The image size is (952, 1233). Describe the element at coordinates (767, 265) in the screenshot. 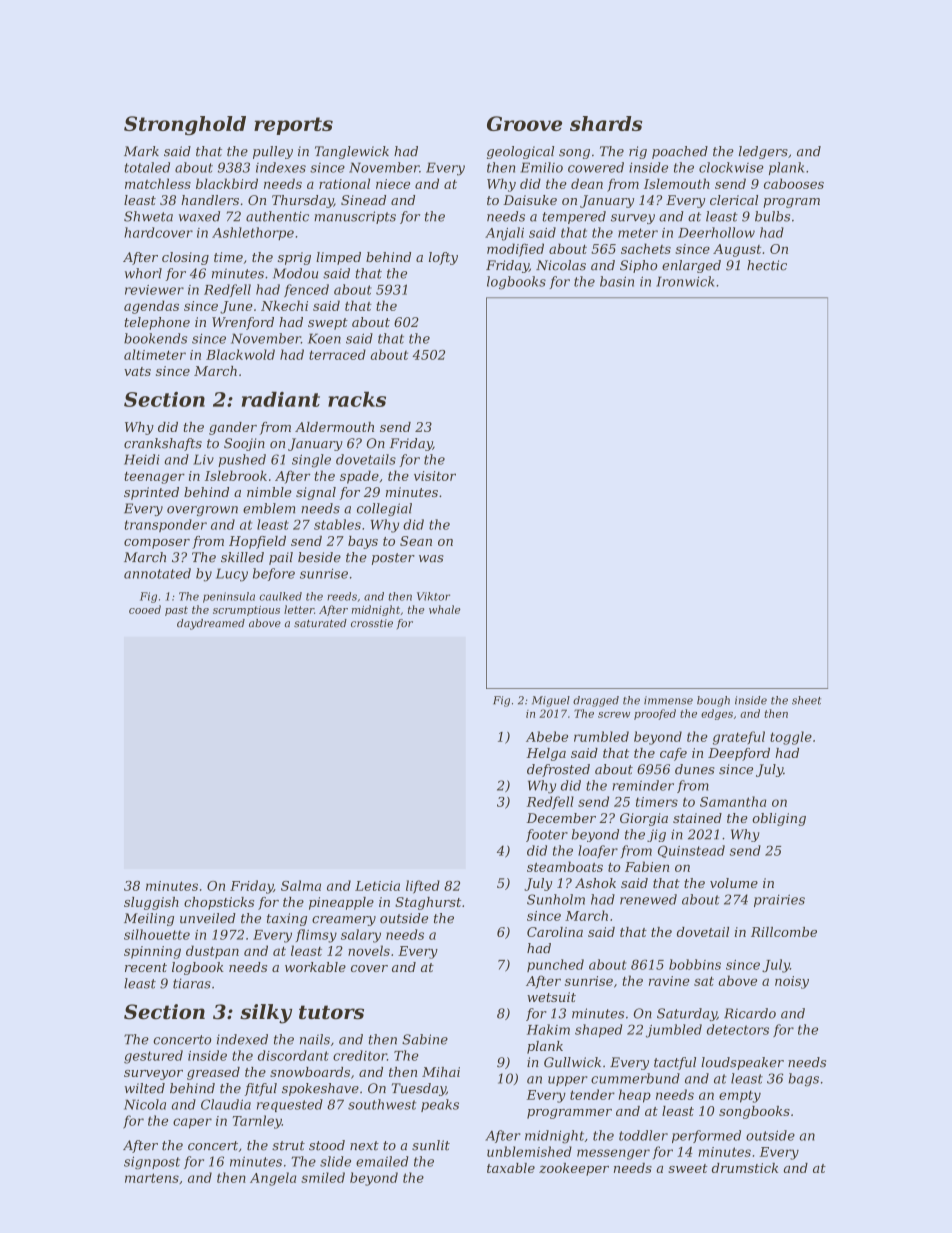

I see `hectic` at that location.
